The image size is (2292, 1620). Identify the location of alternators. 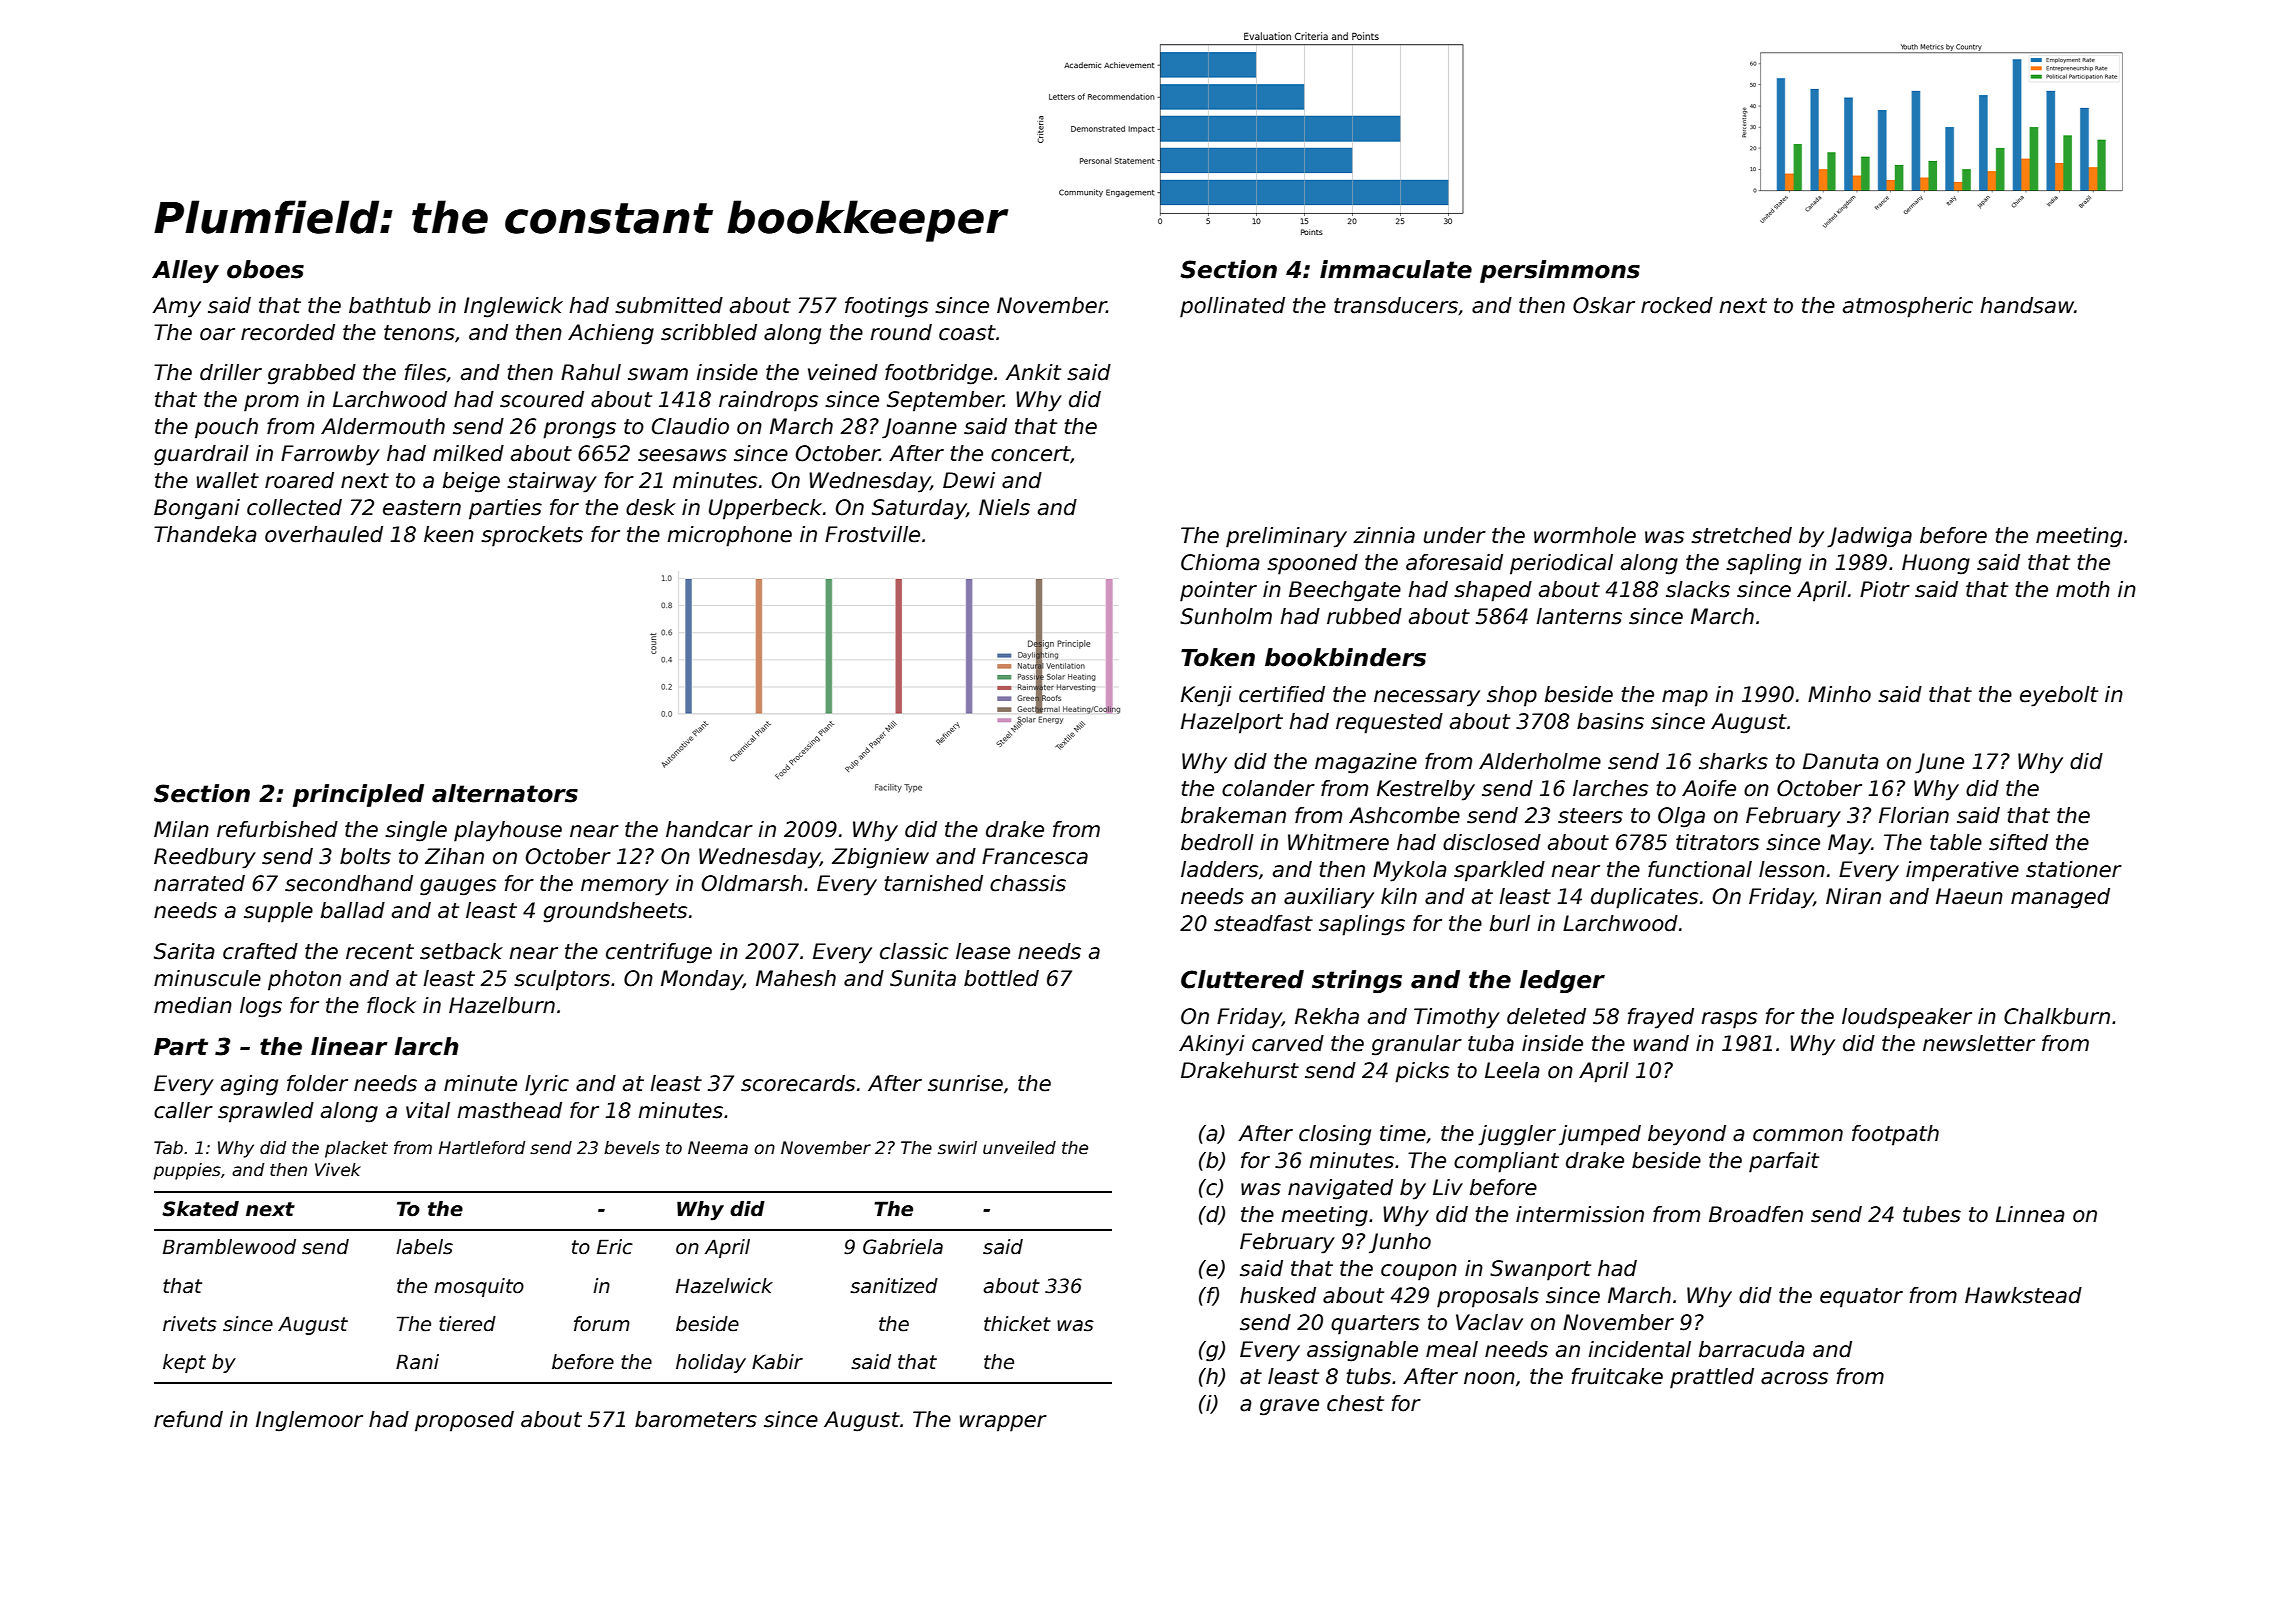
(505, 793).
